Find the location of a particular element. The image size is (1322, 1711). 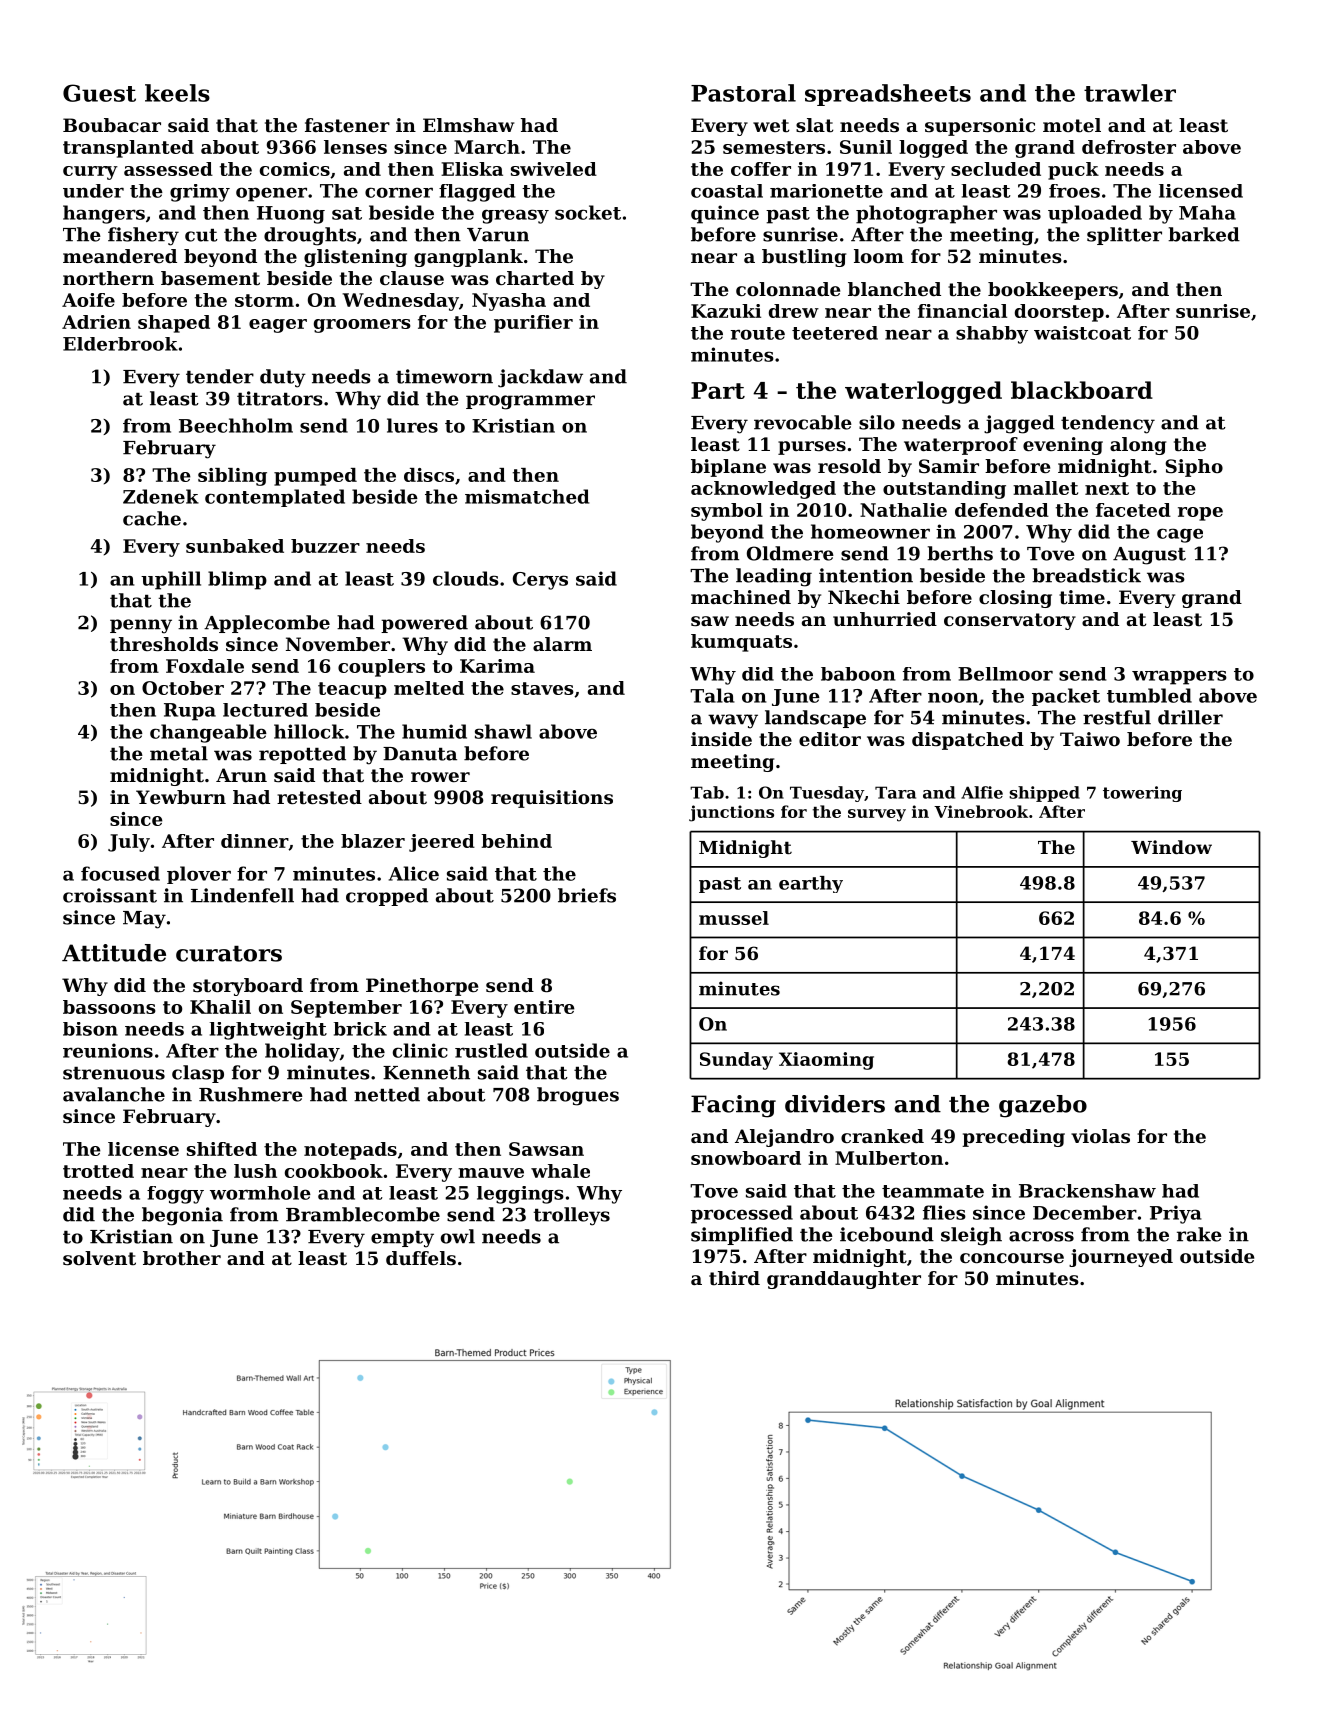

simplified is located at coordinates (742, 1236).
